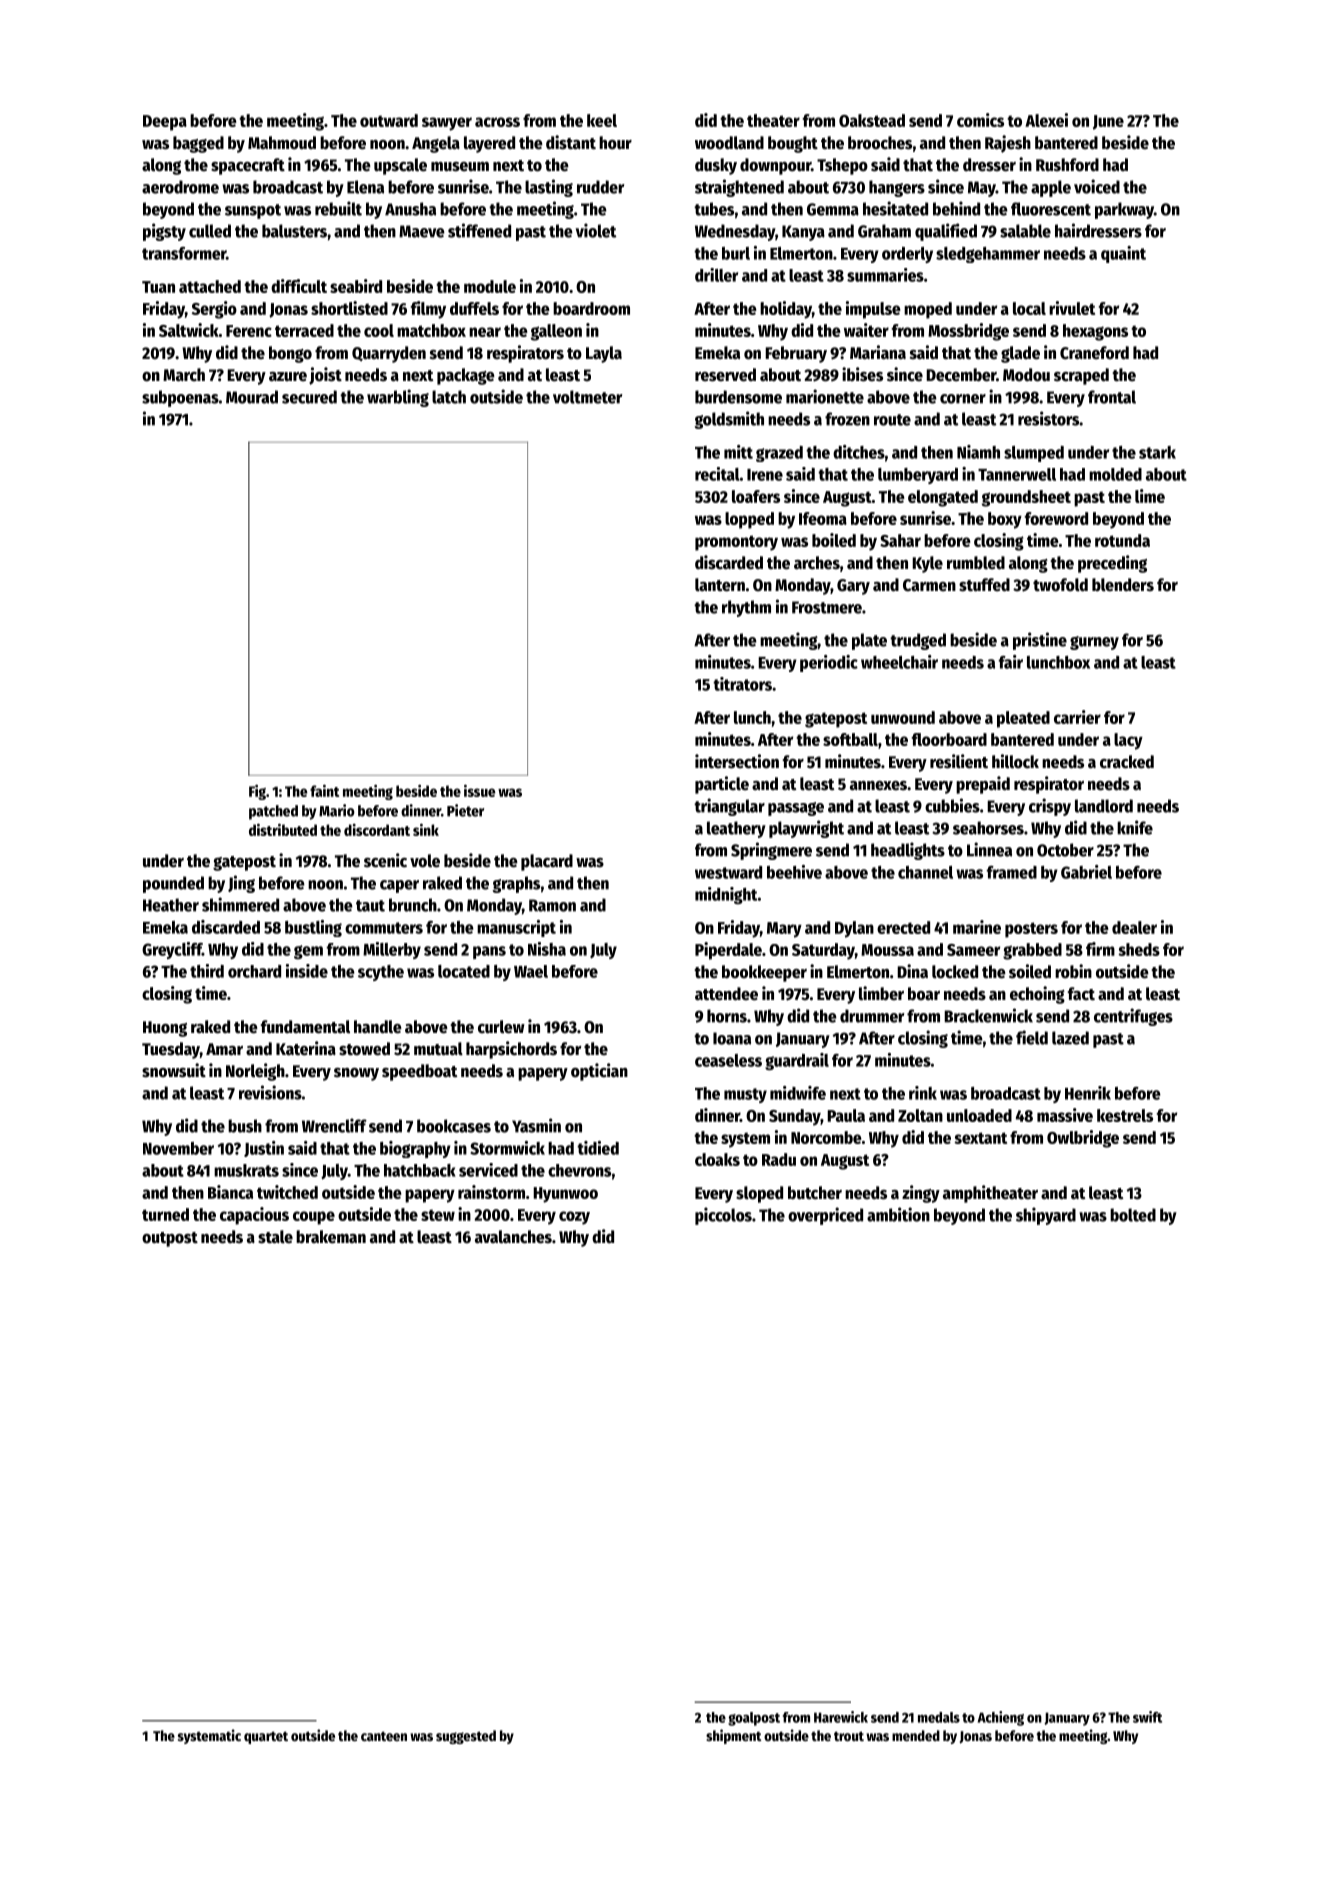 The height and width of the screenshot is (1880, 1329). What do you see at coordinates (977, 927) in the screenshot?
I see `marine` at bounding box center [977, 927].
